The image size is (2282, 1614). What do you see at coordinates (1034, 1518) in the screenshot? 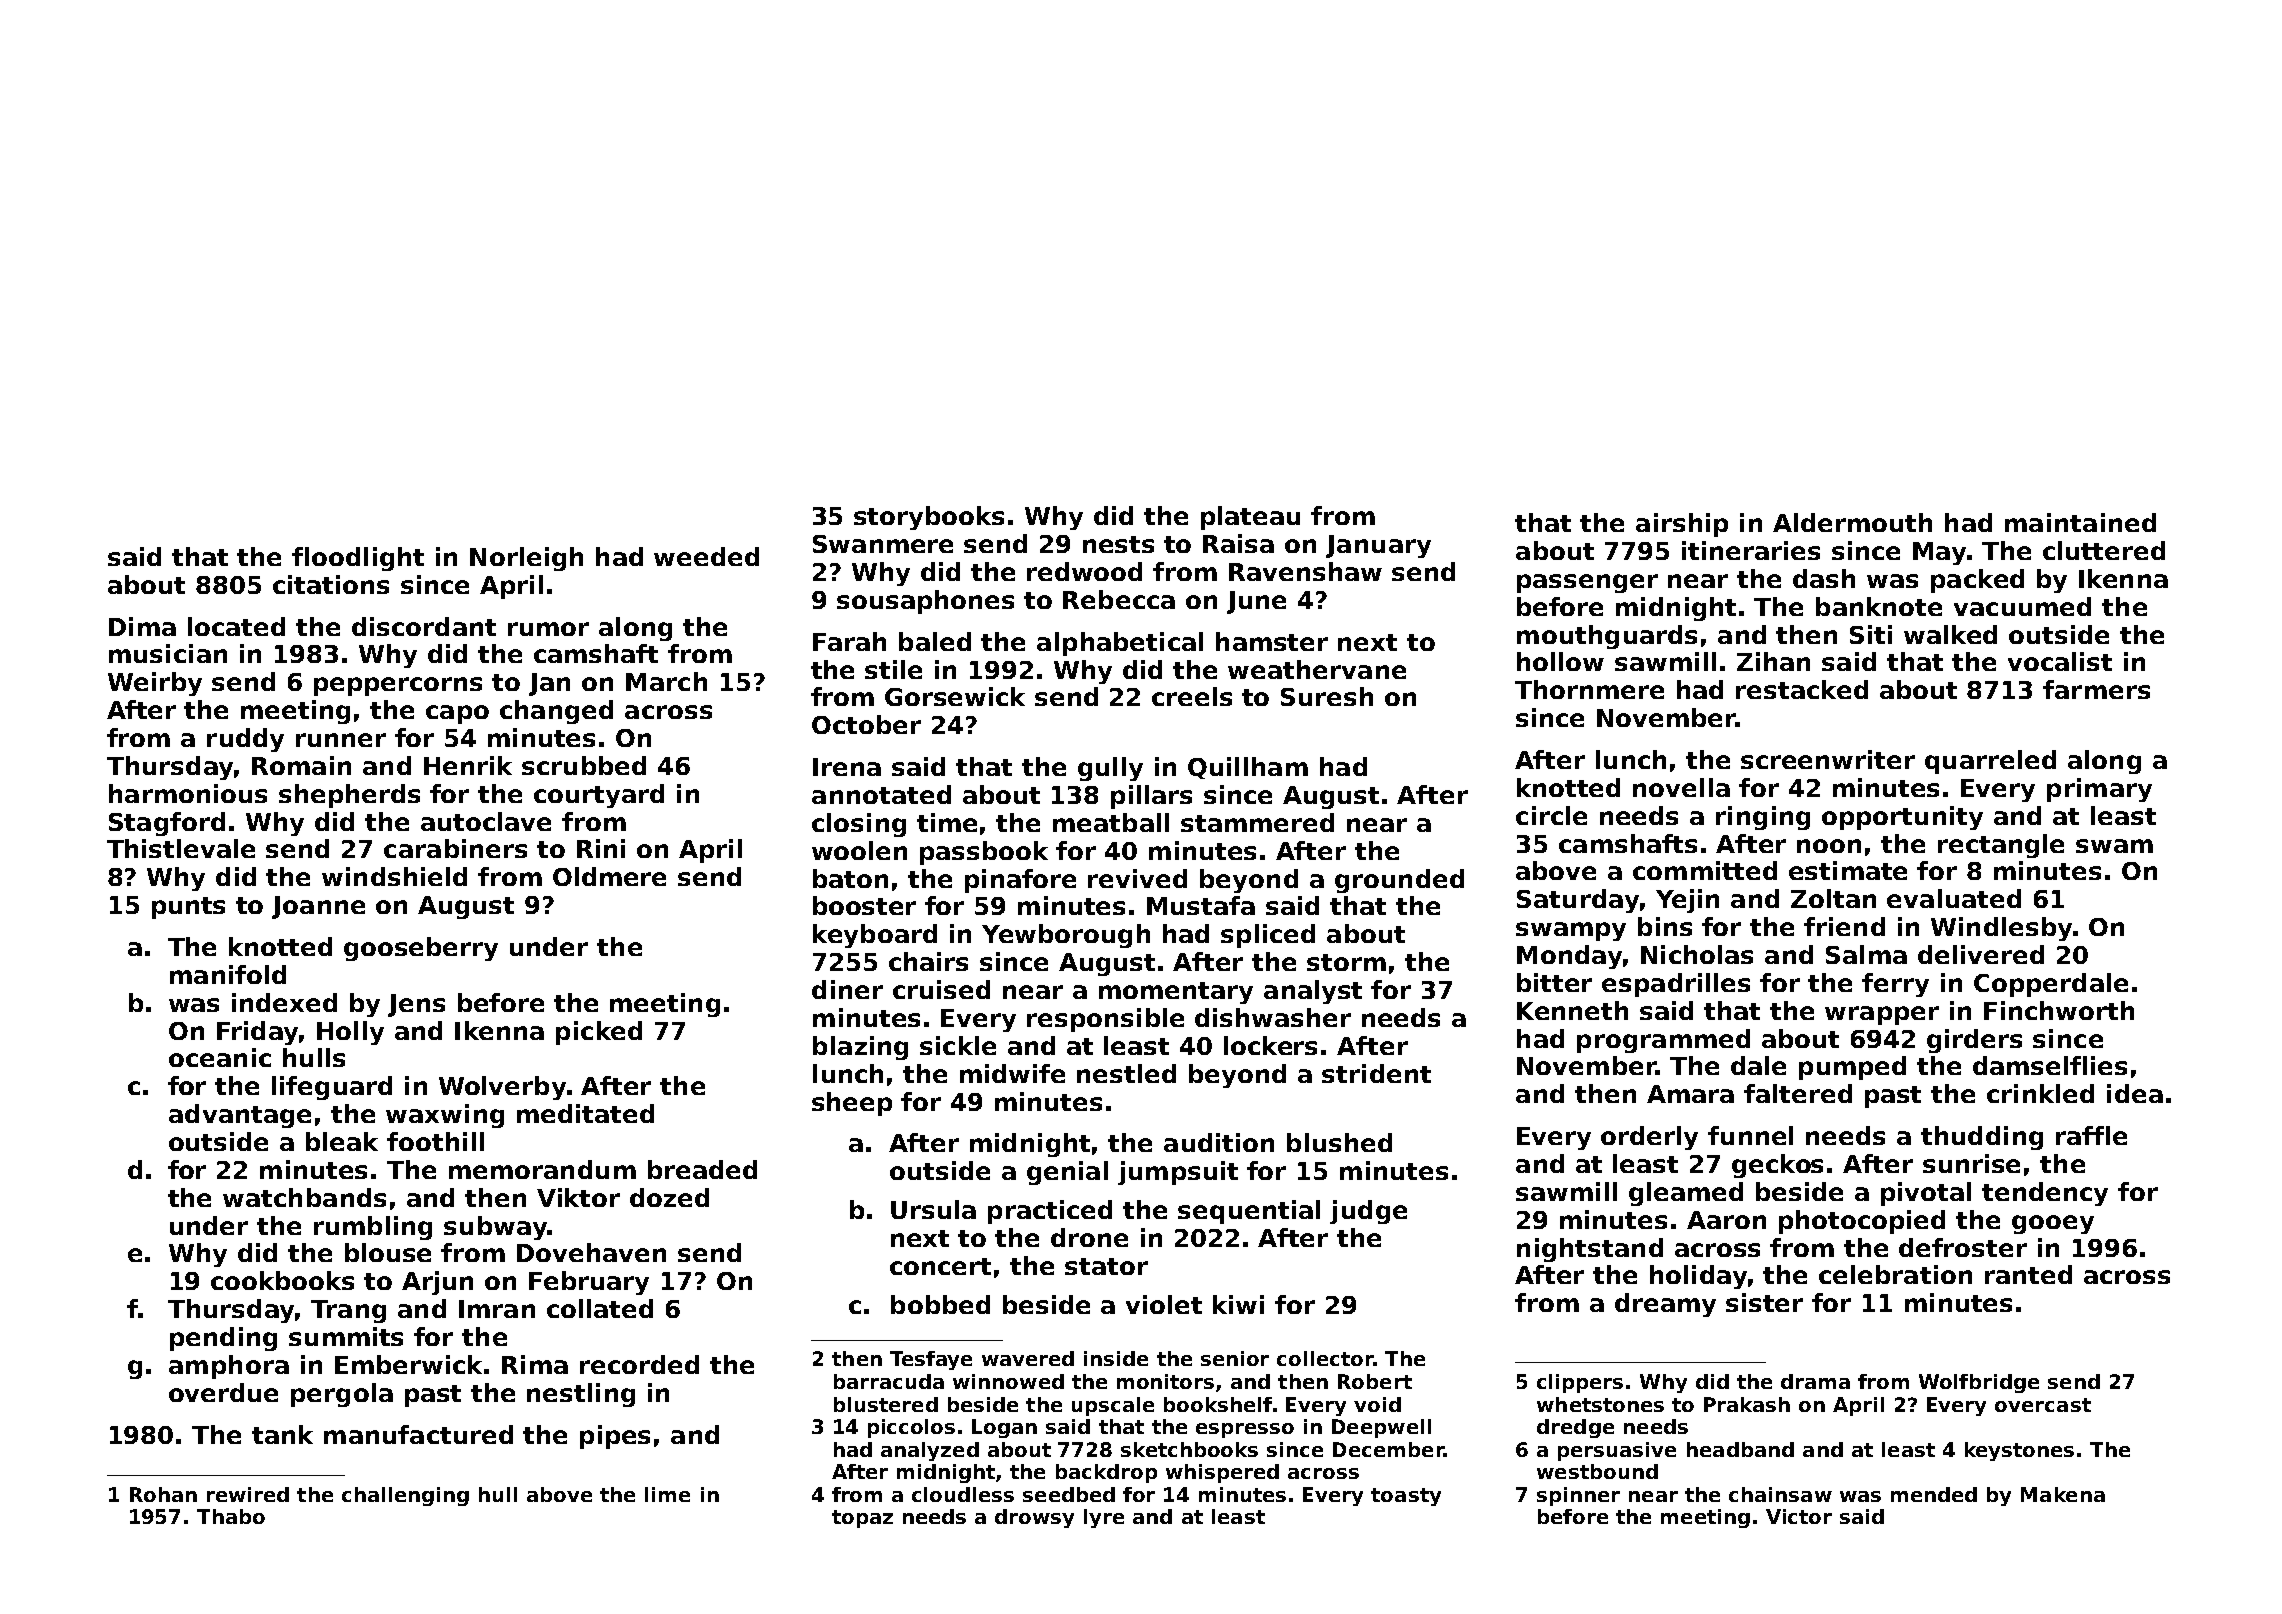
I see `drowsy` at bounding box center [1034, 1518].
